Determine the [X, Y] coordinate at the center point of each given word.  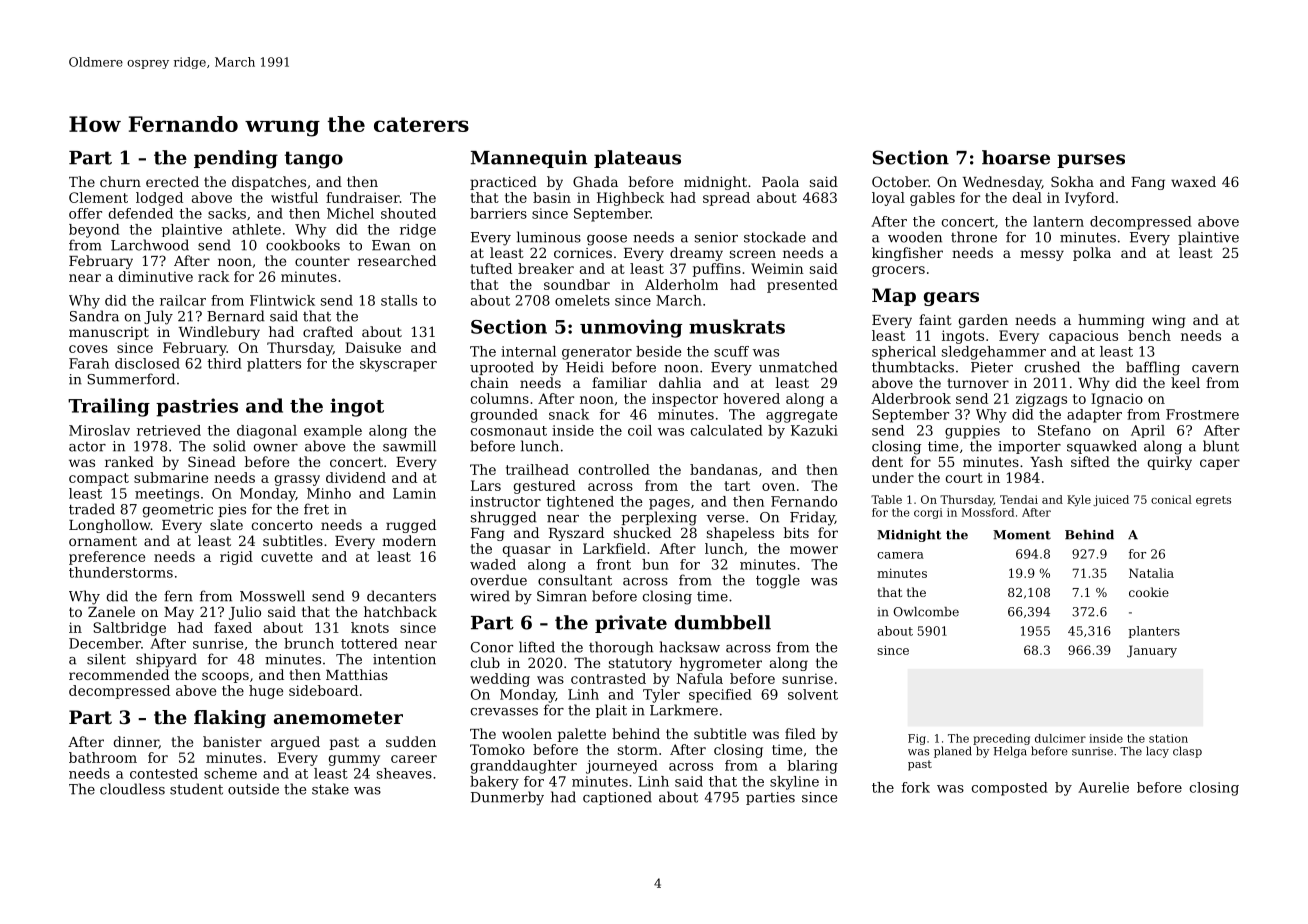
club [485, 662]
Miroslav [99, 430]
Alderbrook [911, 398]
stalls [399, 300]
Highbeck [630, 199]
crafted [328, 331]
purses [1091, 161]
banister [232, 741]
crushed [1052, 367]
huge [266, 692]
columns [500, 398]
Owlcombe [926, 612]
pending [236, 159]
